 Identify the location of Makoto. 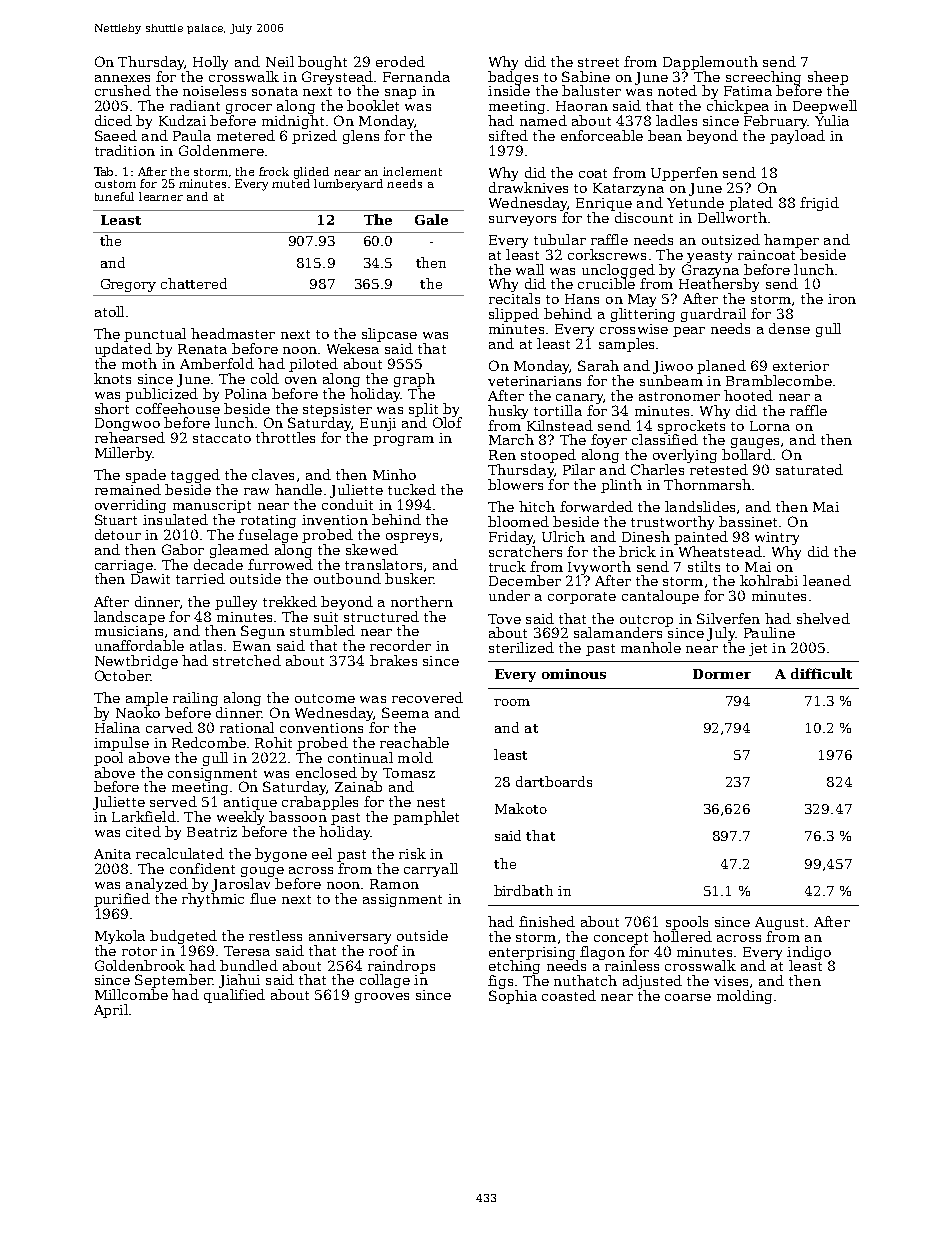
(521, 808).
